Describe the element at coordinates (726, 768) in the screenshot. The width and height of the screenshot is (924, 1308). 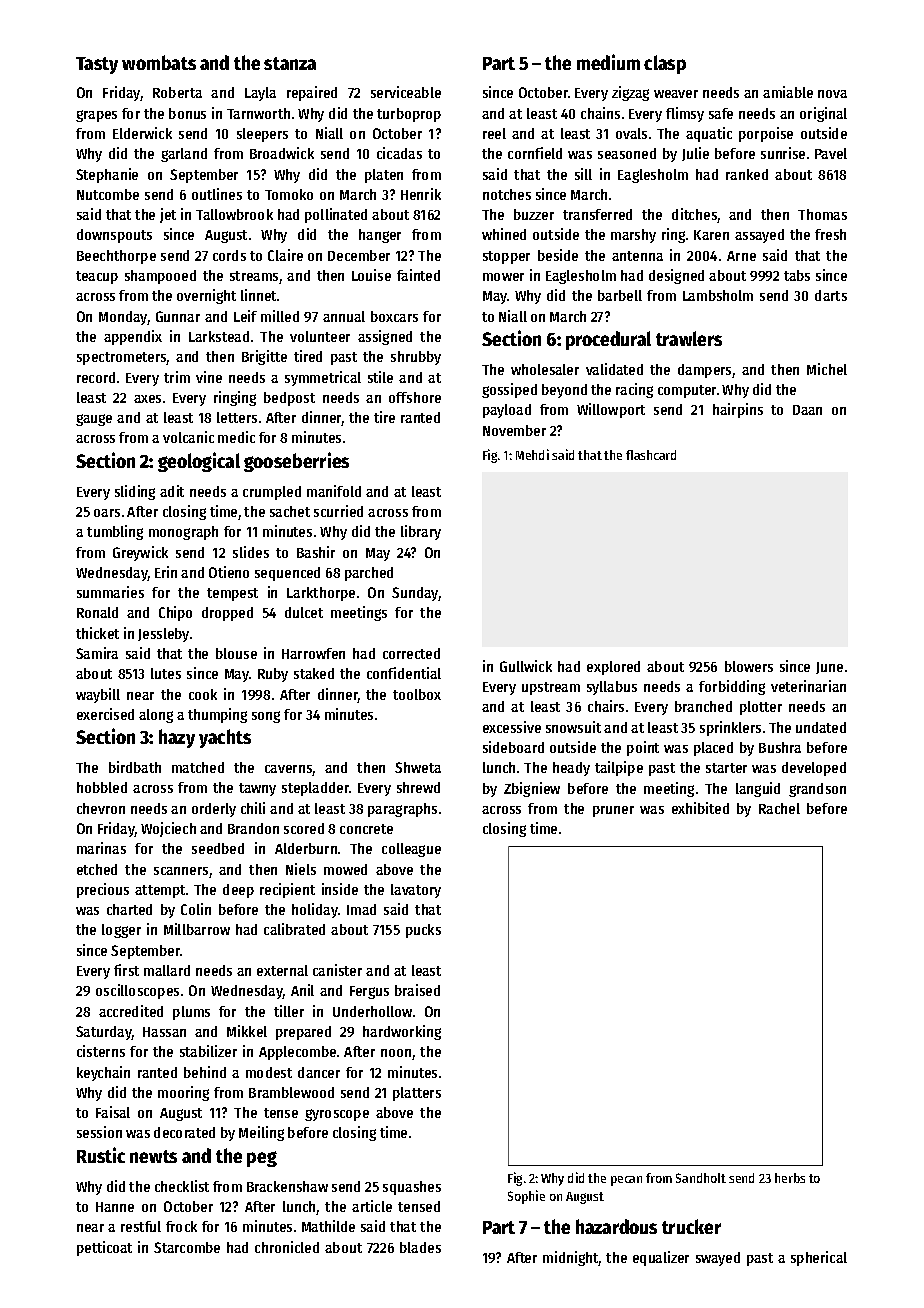
I see `starter` at that location.
